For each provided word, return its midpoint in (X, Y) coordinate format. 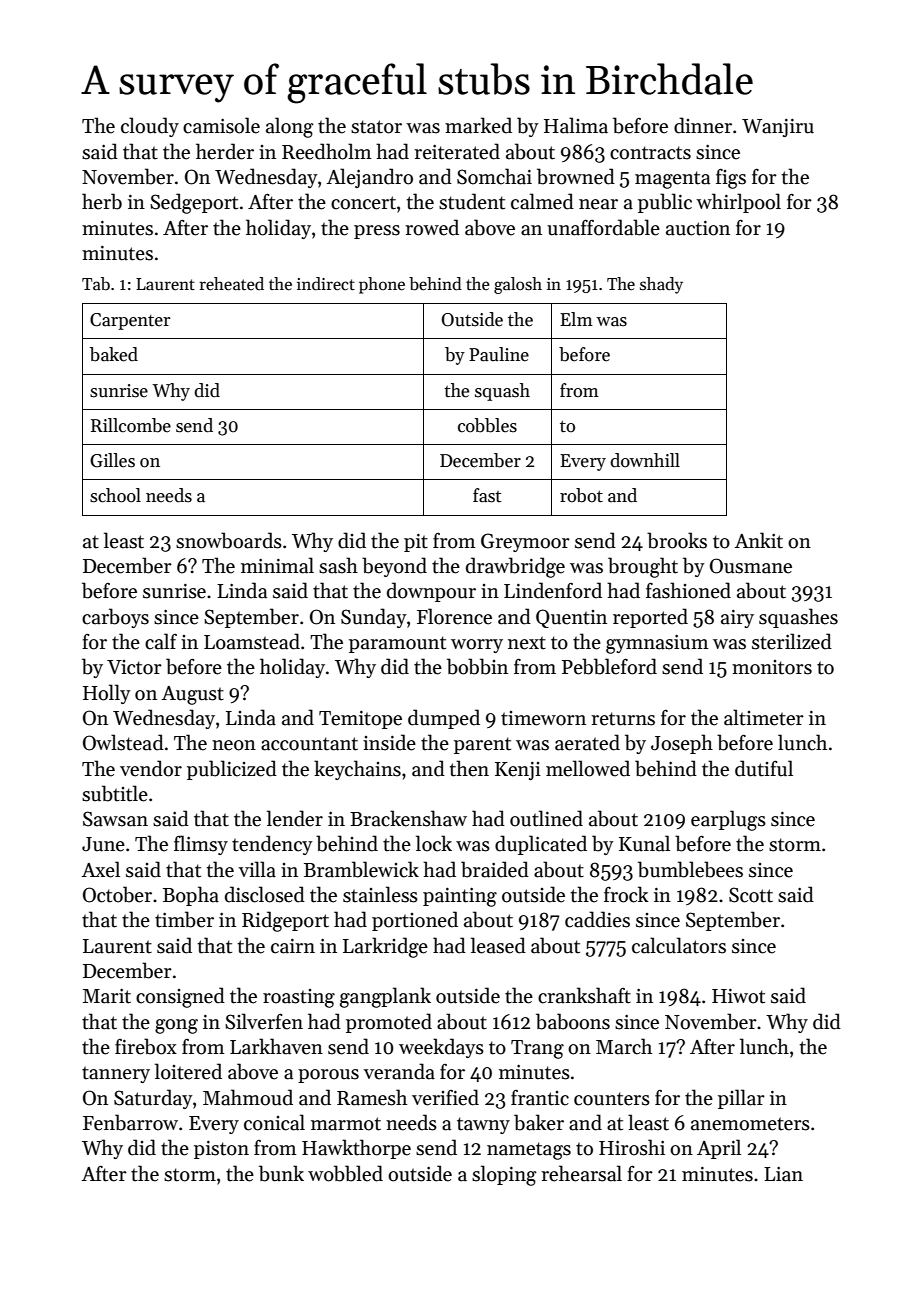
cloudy (150, 127)
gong (176, 1026)
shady (661, 285)
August (192, 695)
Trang (537, 1049)
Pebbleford (609, 666)
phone (382, 285)
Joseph (682, 744)
